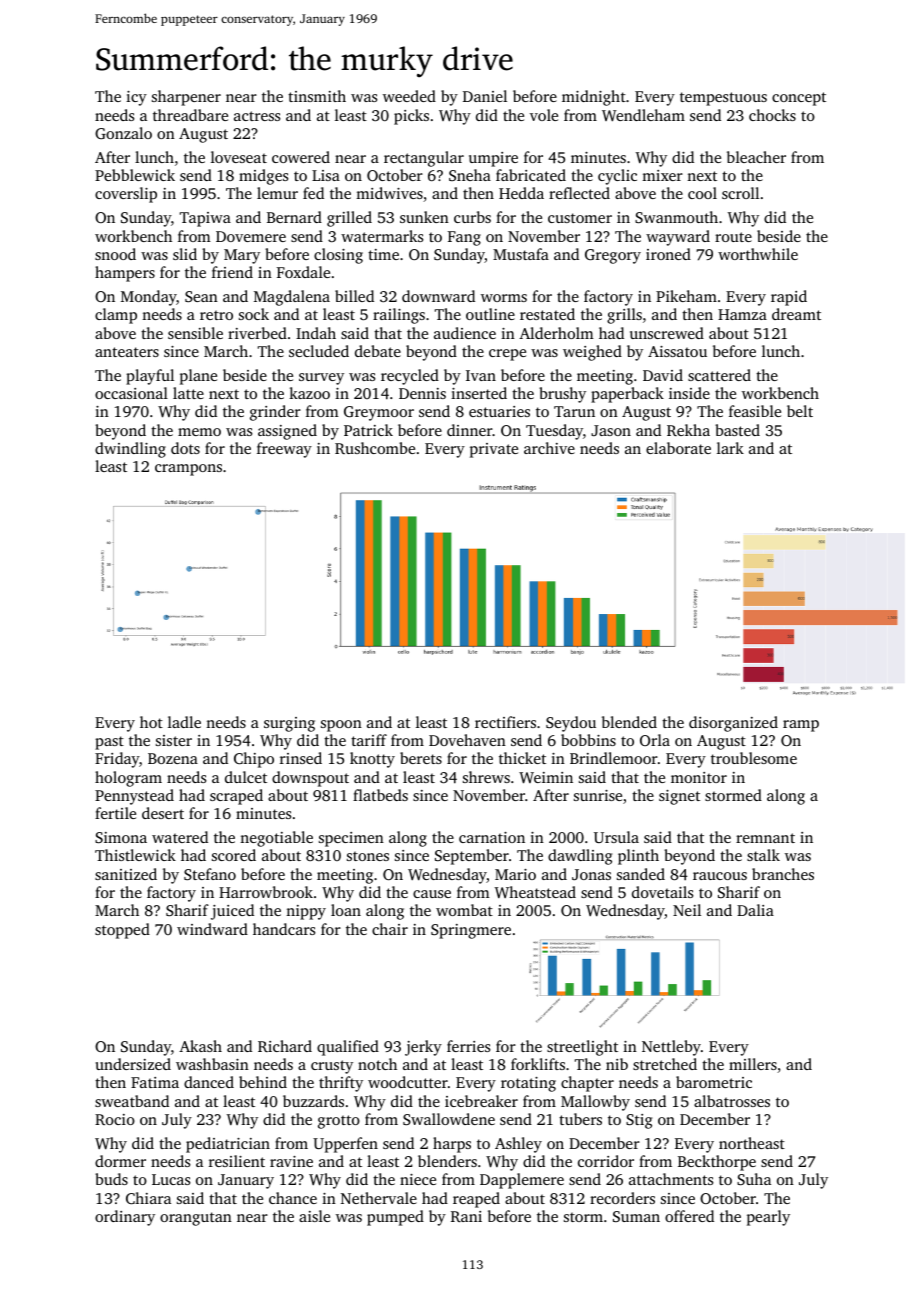 The width and height of the page is (924, 1308). I want to click on dwindling, so click(130, 450).
